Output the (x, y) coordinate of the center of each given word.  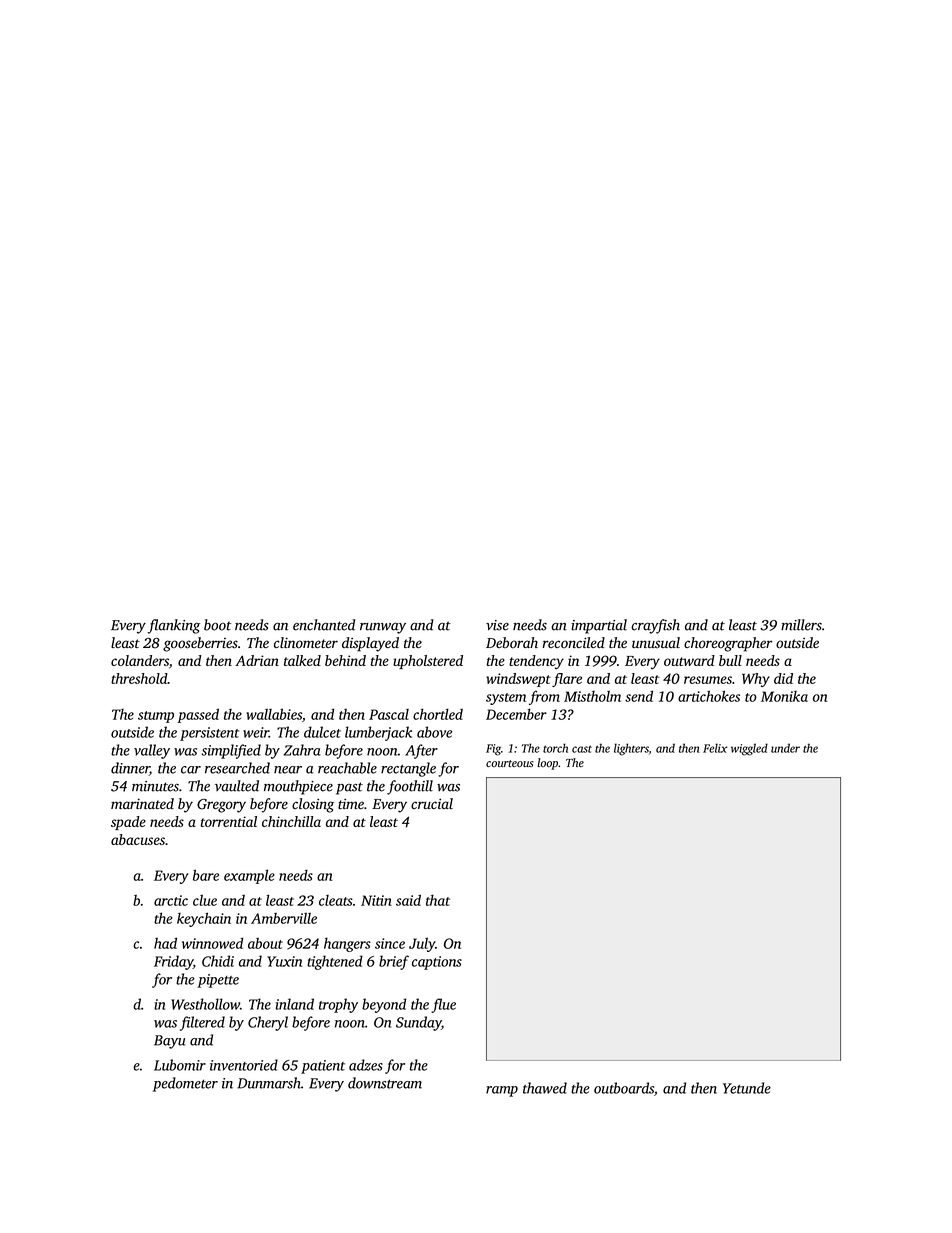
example (249, 876)
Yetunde (747, 1088)
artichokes (709, 696)
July (422, 945)
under (785, 748)
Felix (715, 748)
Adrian (257, 660)
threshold (139, 678)
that (438, 900)
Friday (173, 962)
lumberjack (378, 733)
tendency (536, 662)
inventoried (244, 1065)
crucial (432, 803)
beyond (384, 1005)
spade (128, 823)
